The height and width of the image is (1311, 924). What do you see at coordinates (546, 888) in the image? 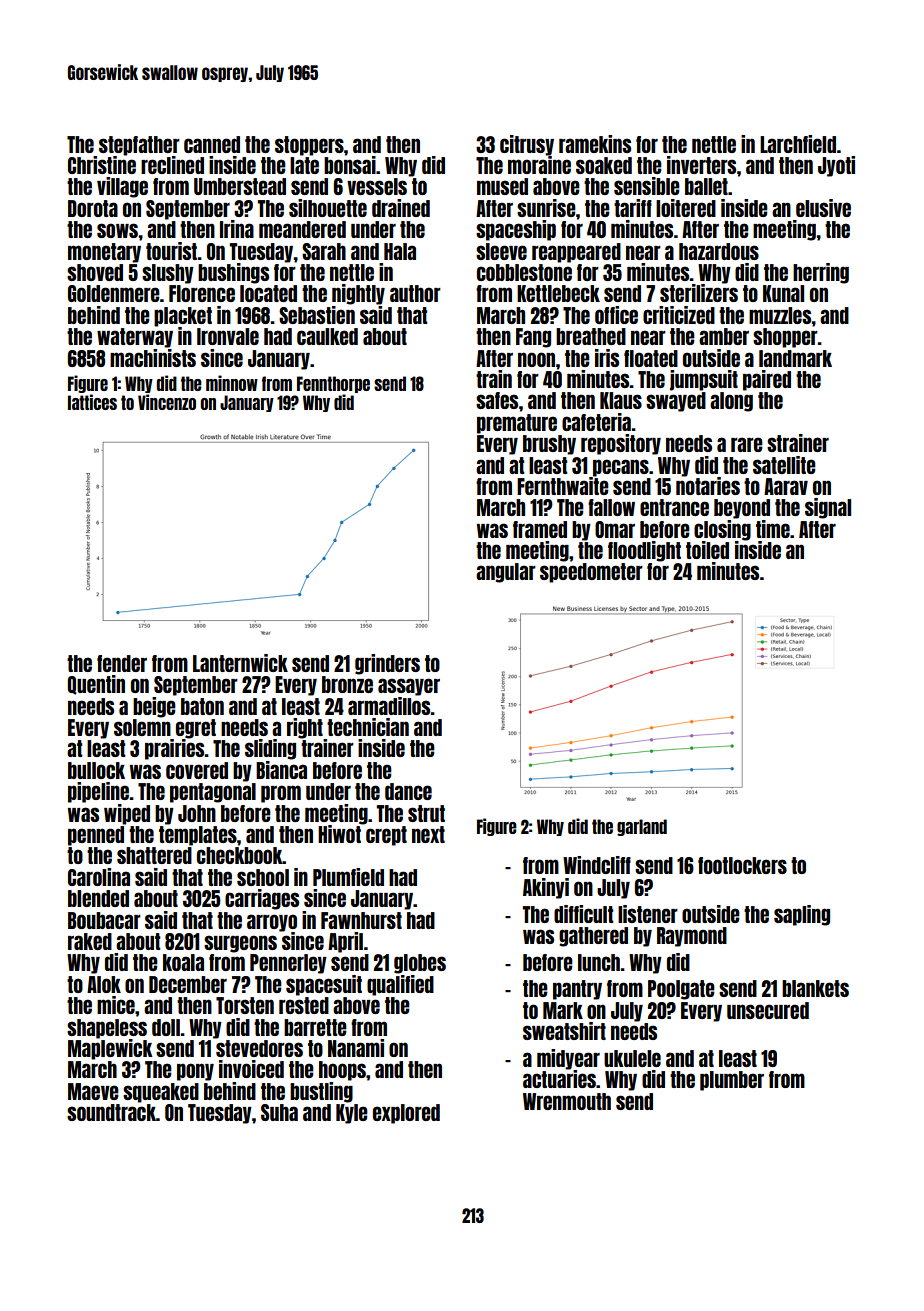
I see `Akinyi` at bounding box center [546, 888].
